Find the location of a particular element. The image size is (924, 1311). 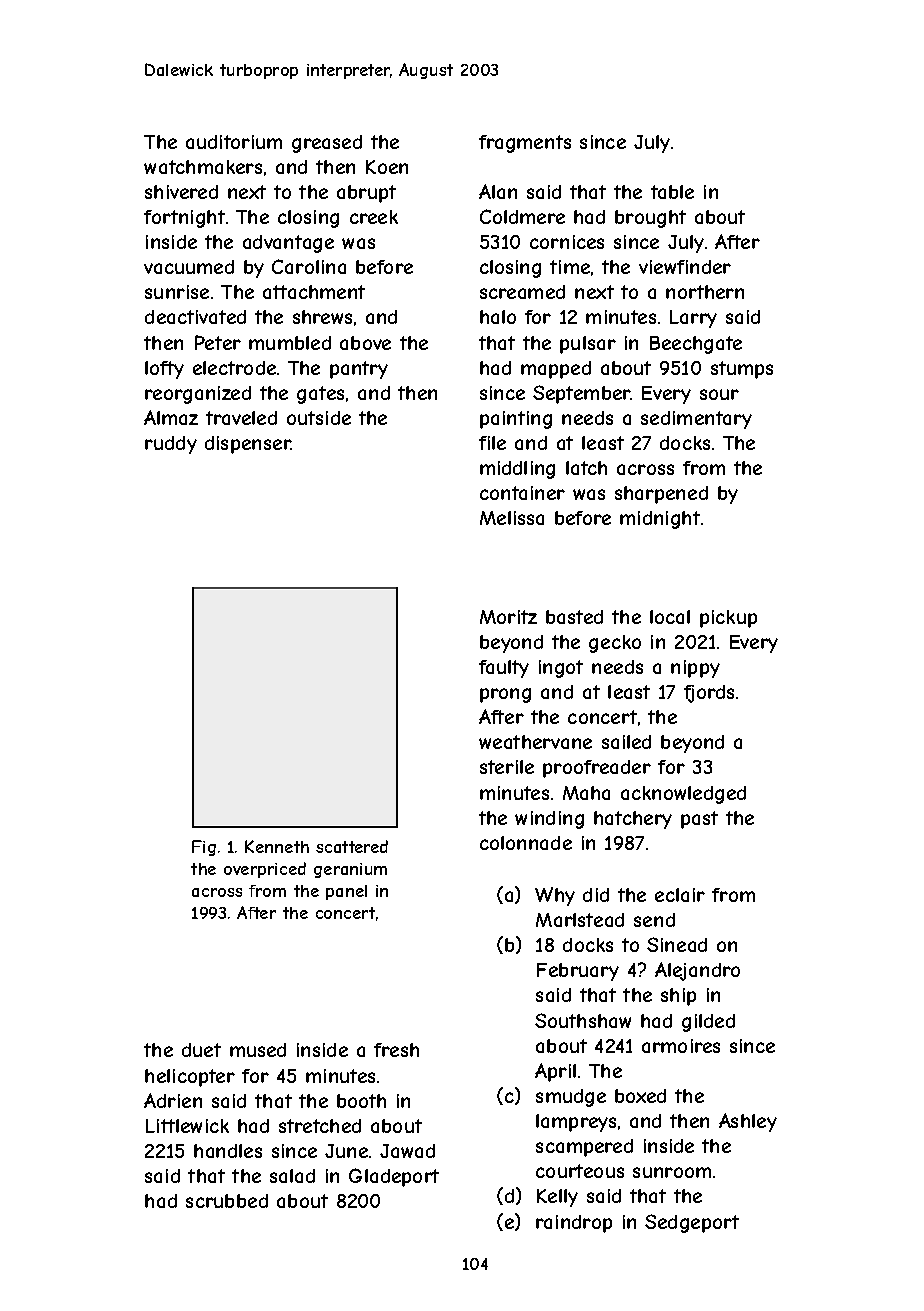

ruddy is located at coordinates (171, 445).
